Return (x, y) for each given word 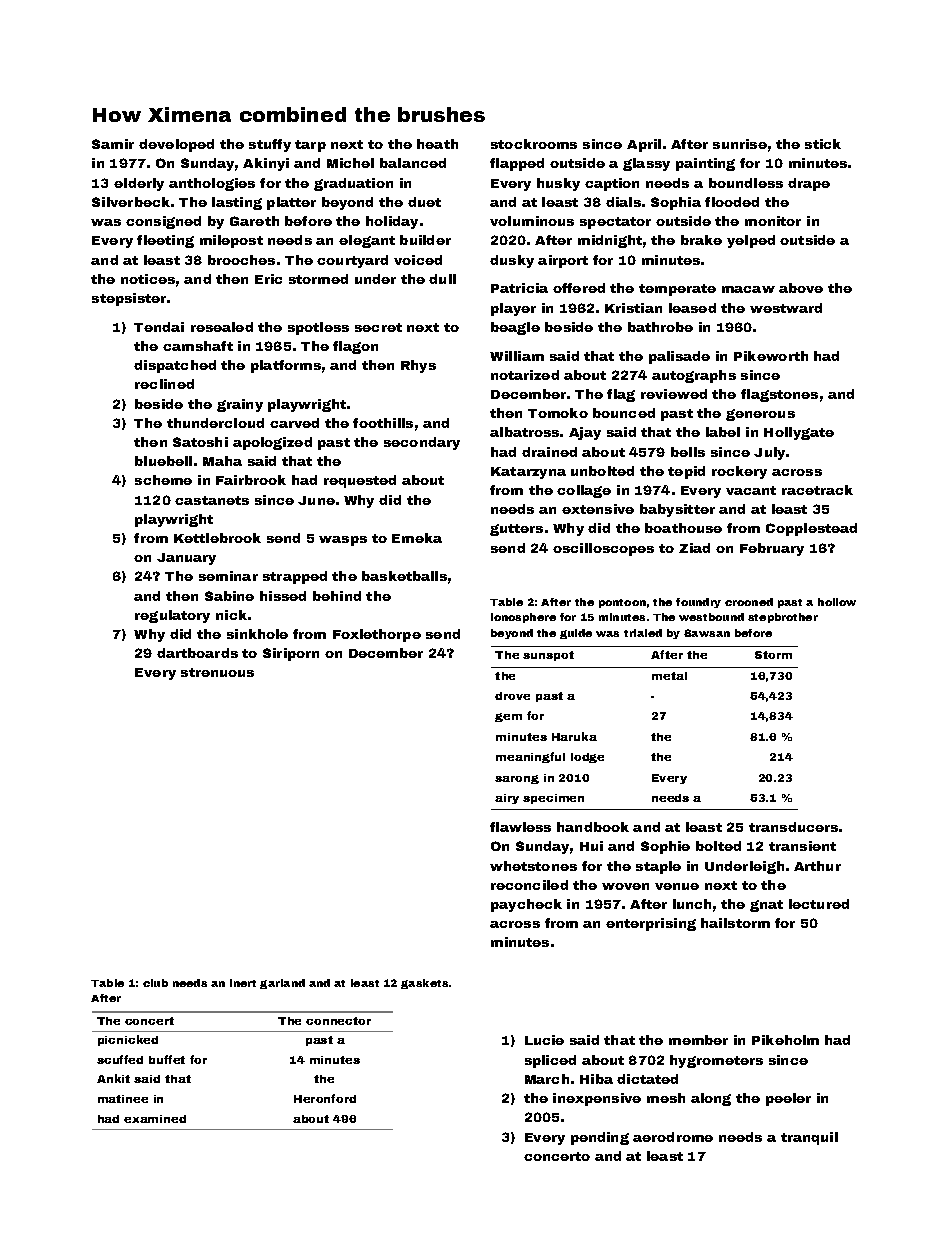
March (547, 1079)
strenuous (217, 672)
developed (176, 145)
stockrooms (534, 144)
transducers (793, 827)
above (801, 288)
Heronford (325, 1098)
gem (508, 717)
